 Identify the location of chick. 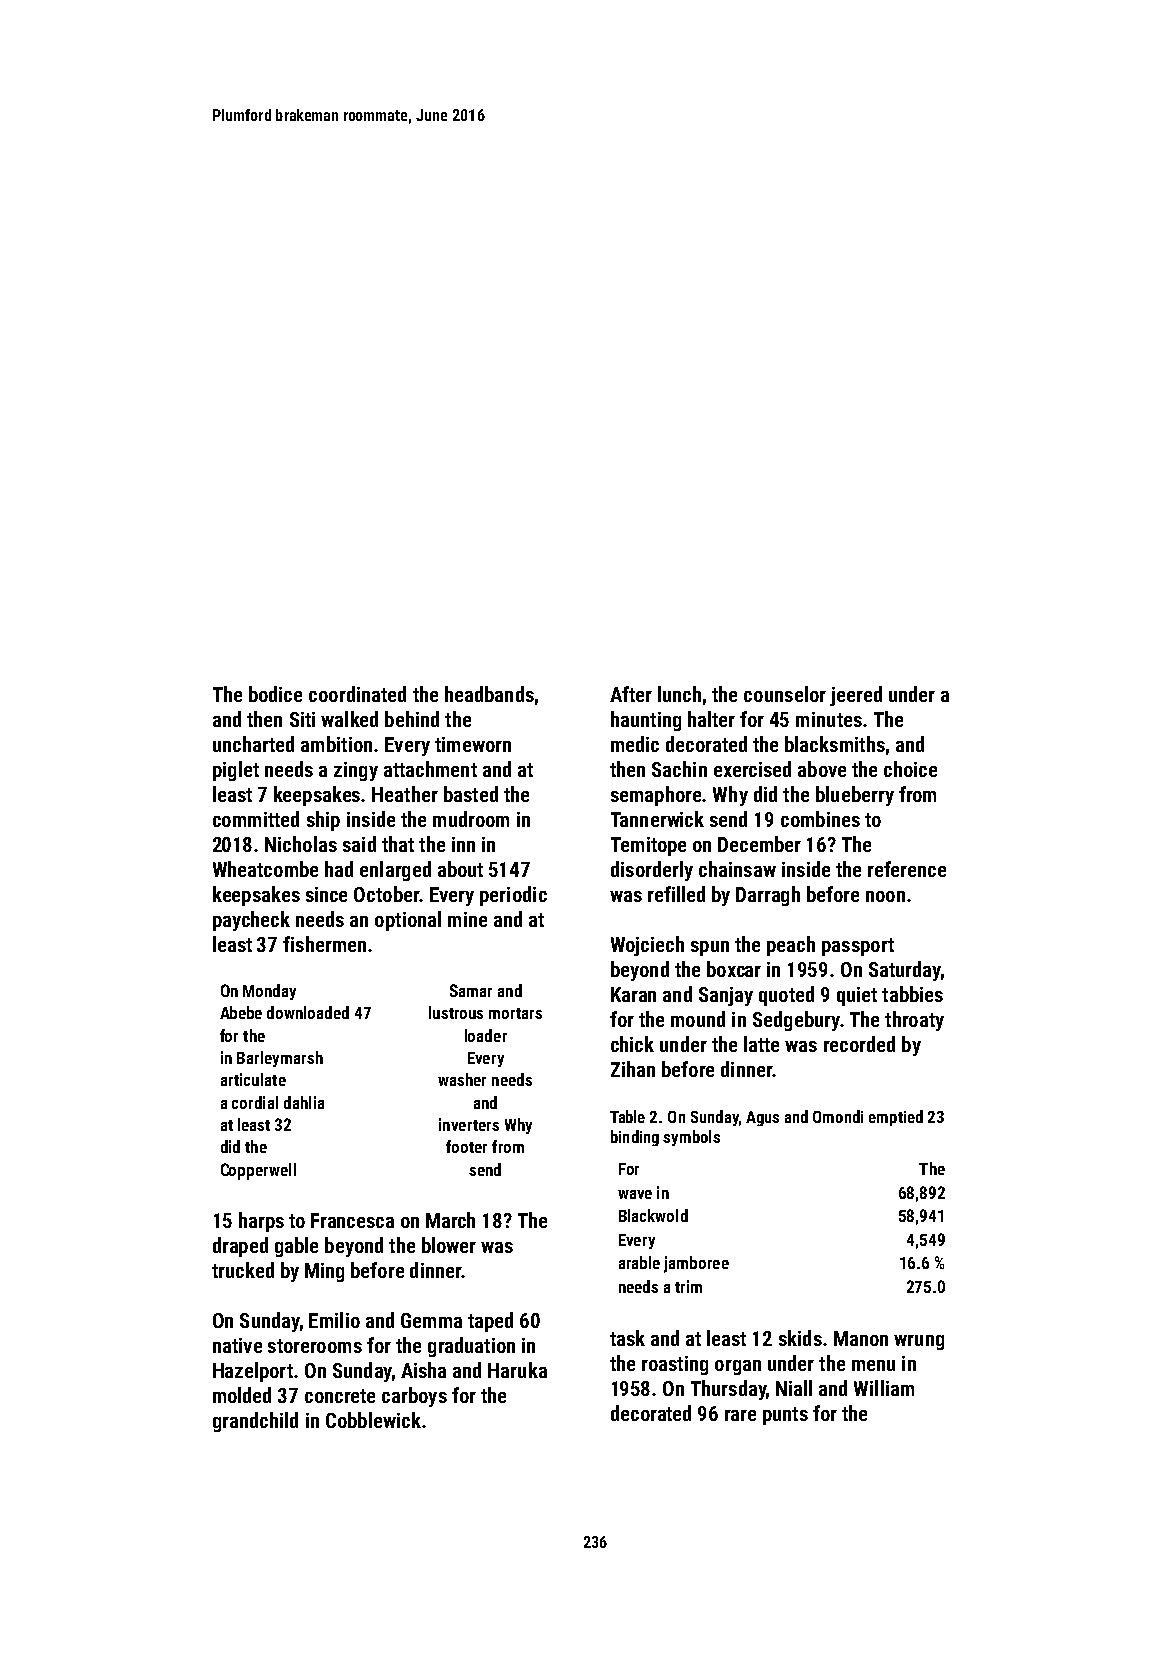
(632, 1044).
